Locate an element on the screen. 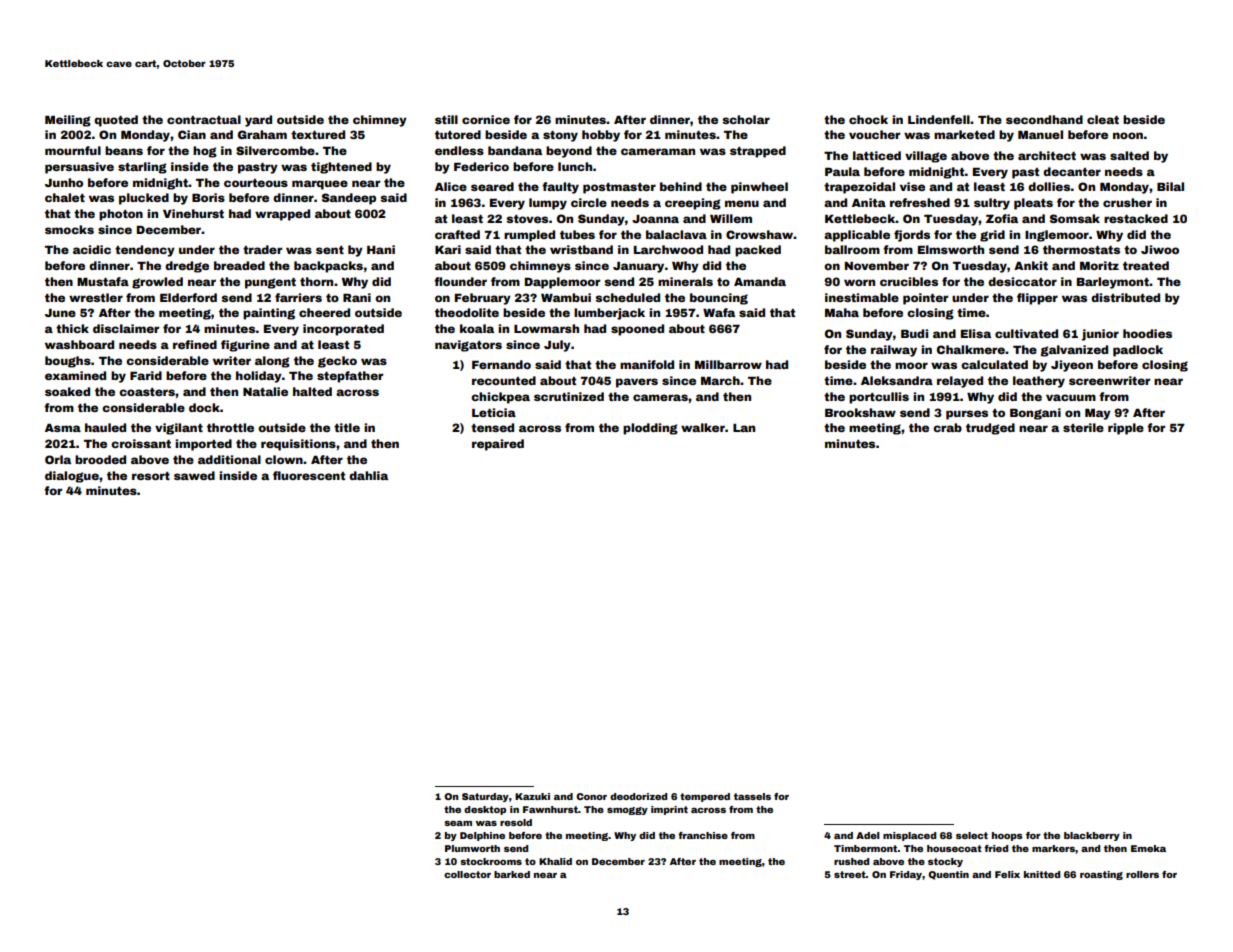 Image resolution: width=1233 pixels, height=952 pixels. tassels is located at coordinates (752, 796).
